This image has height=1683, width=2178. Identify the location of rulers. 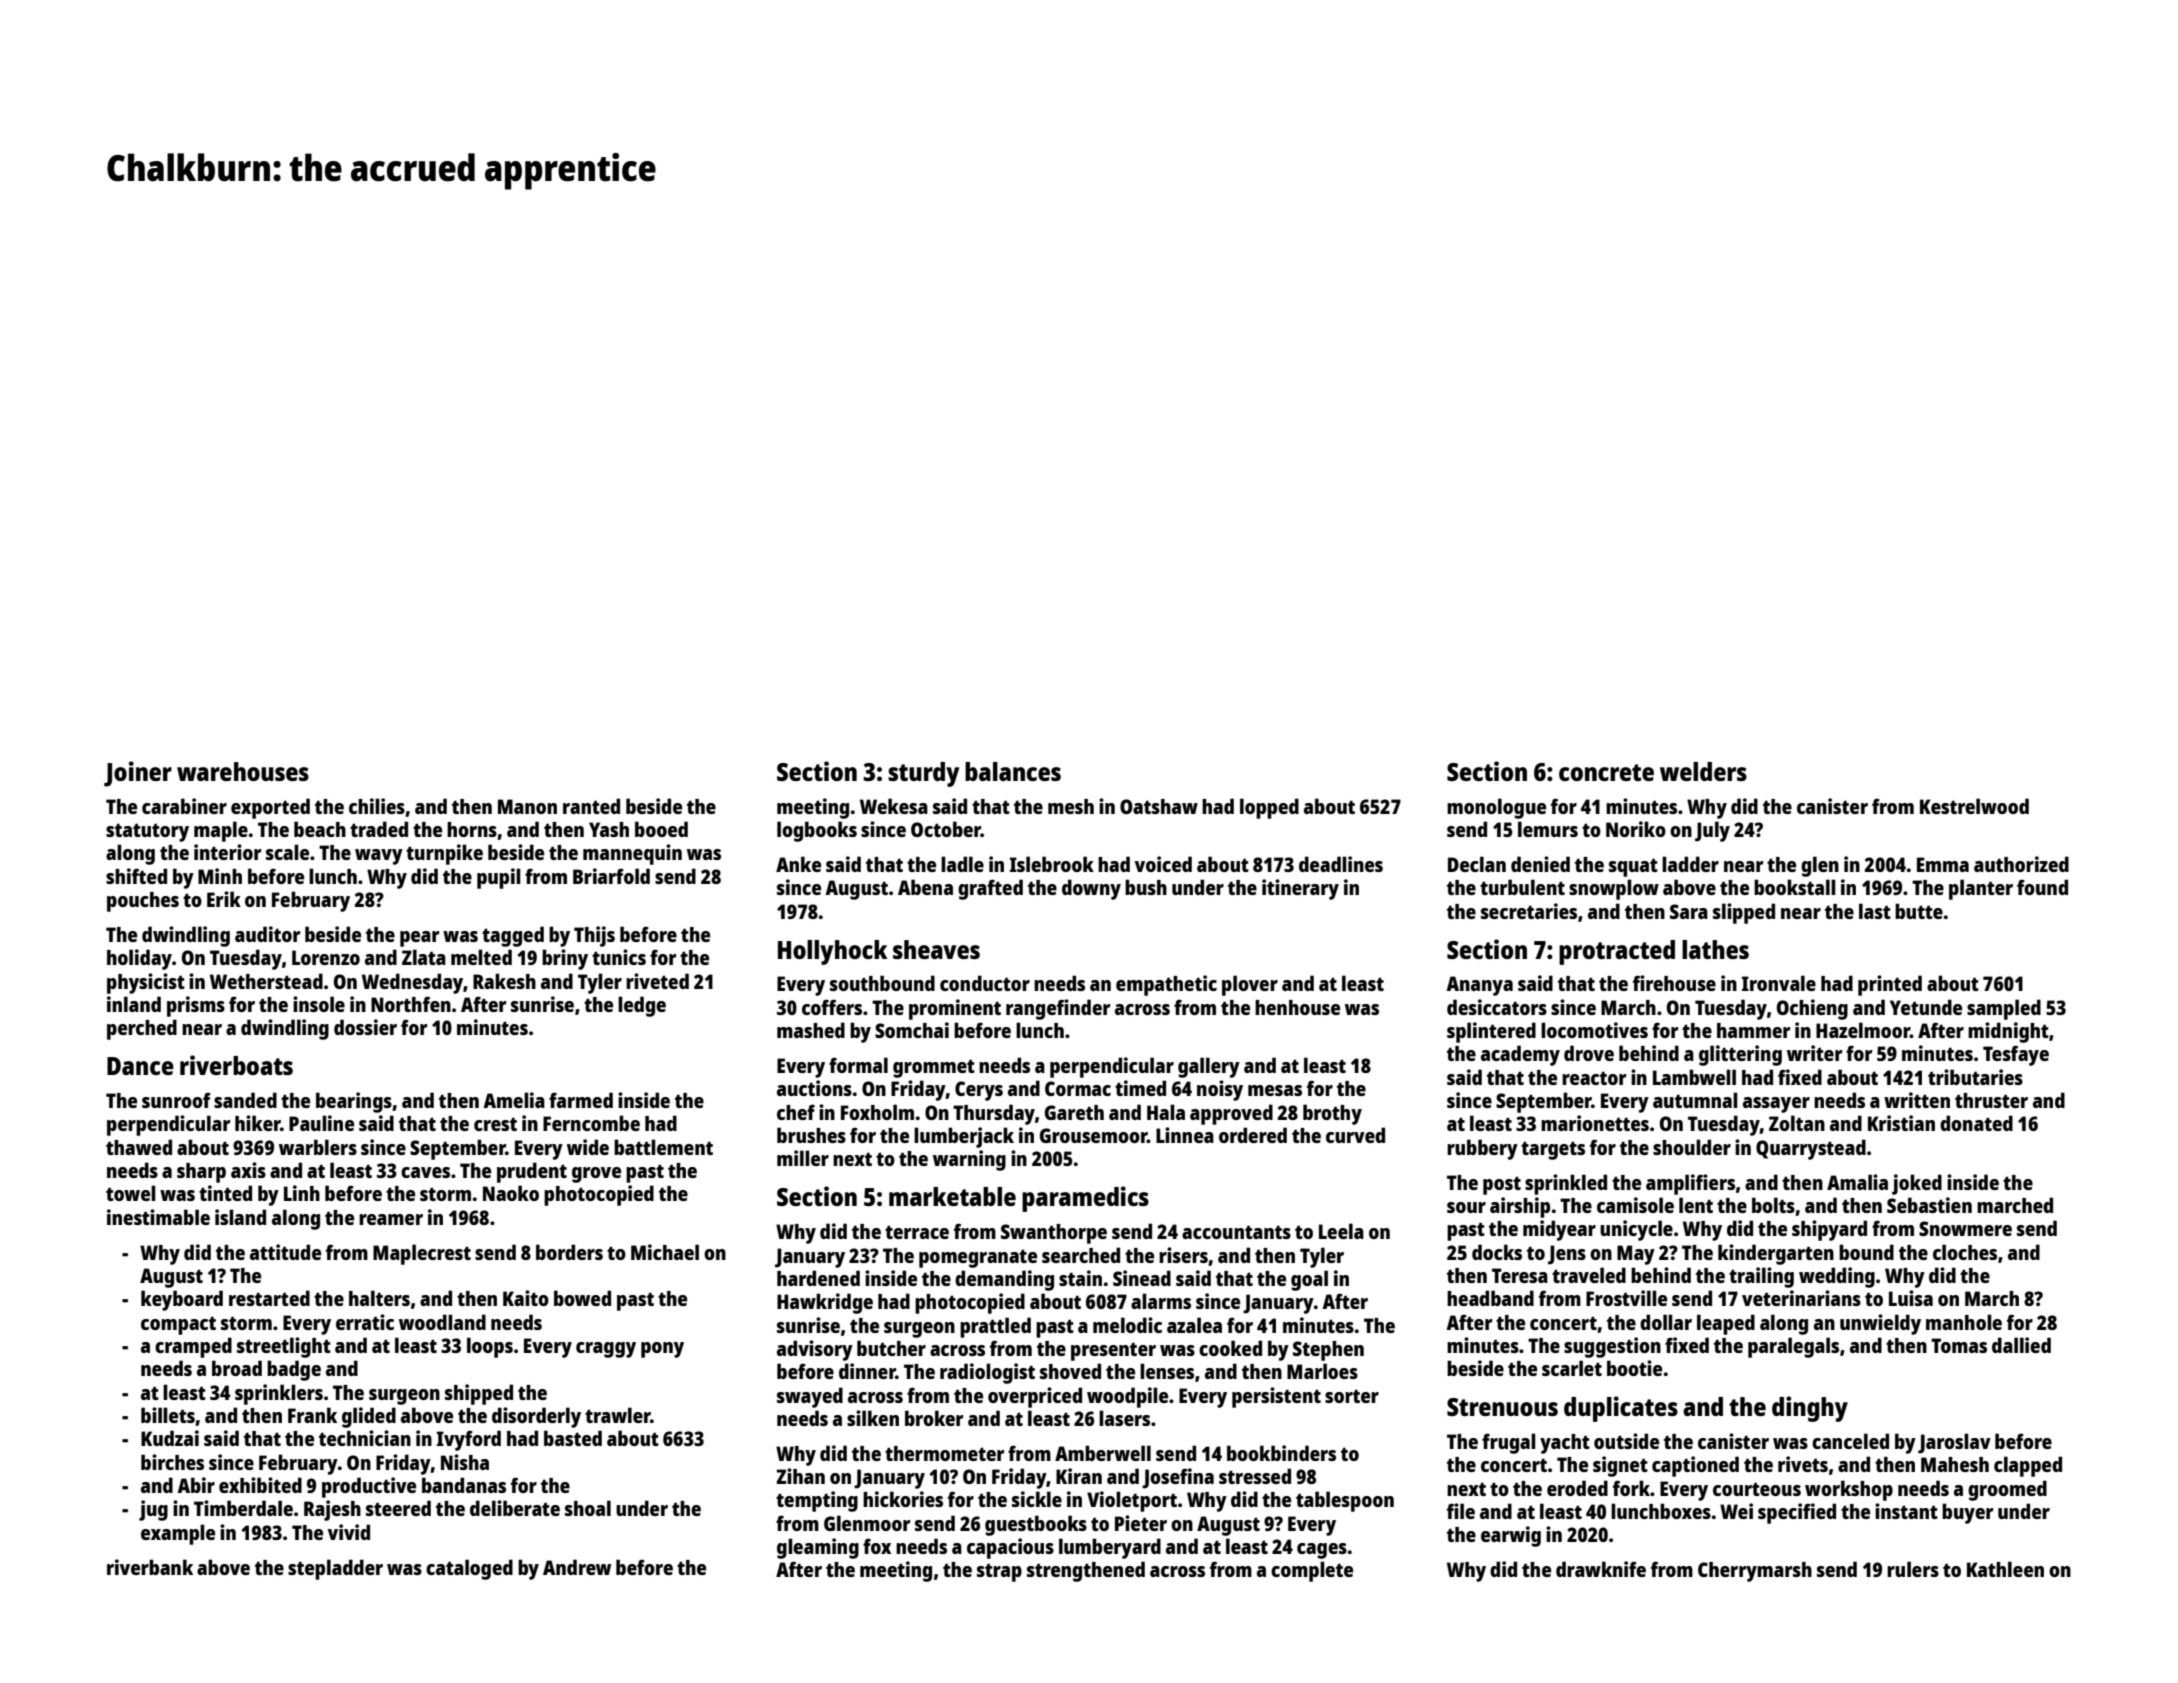
(1913, 1569).
